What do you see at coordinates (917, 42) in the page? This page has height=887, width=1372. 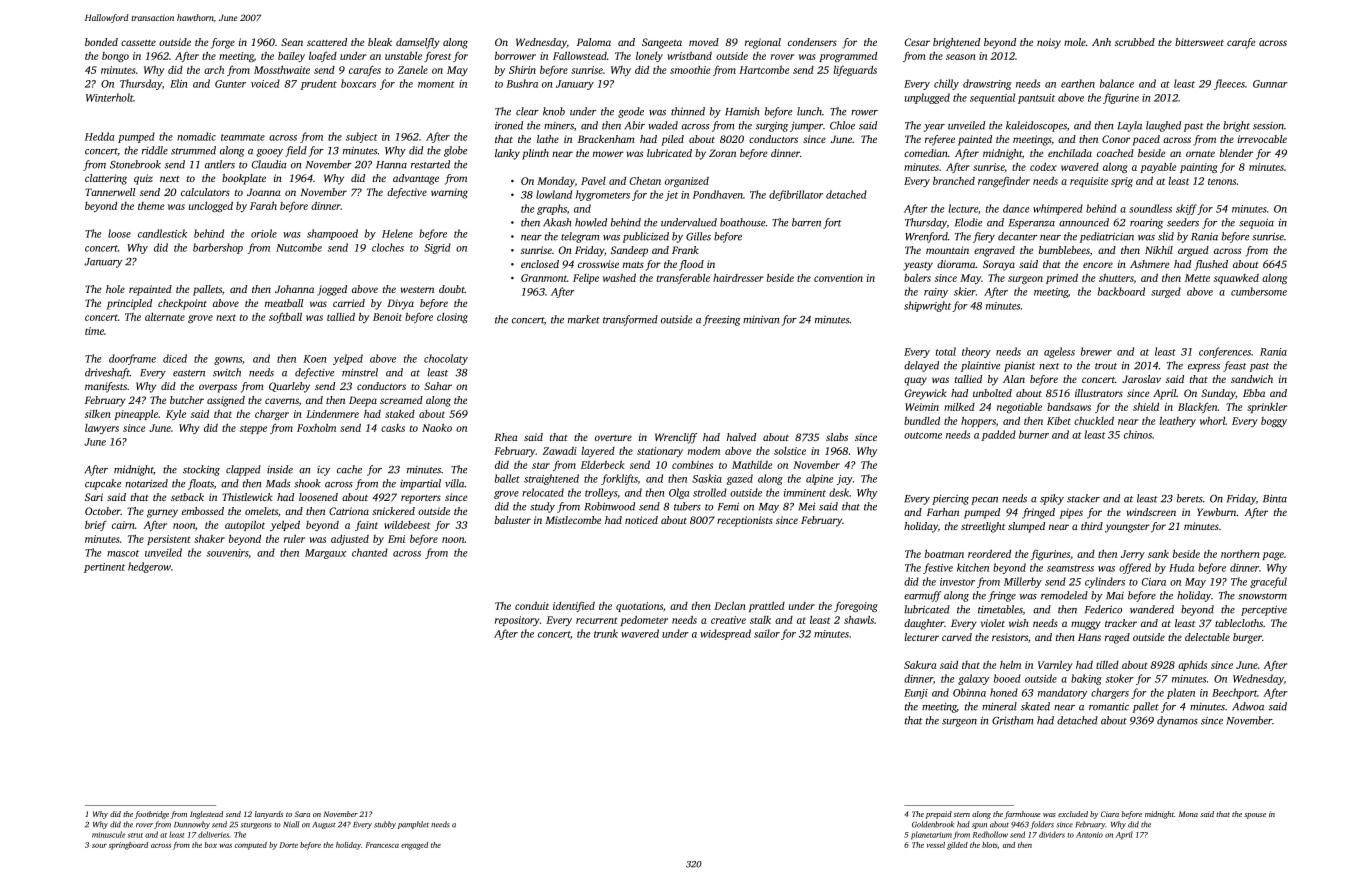 I see `Cesar` at bounding box center [917, 42].
